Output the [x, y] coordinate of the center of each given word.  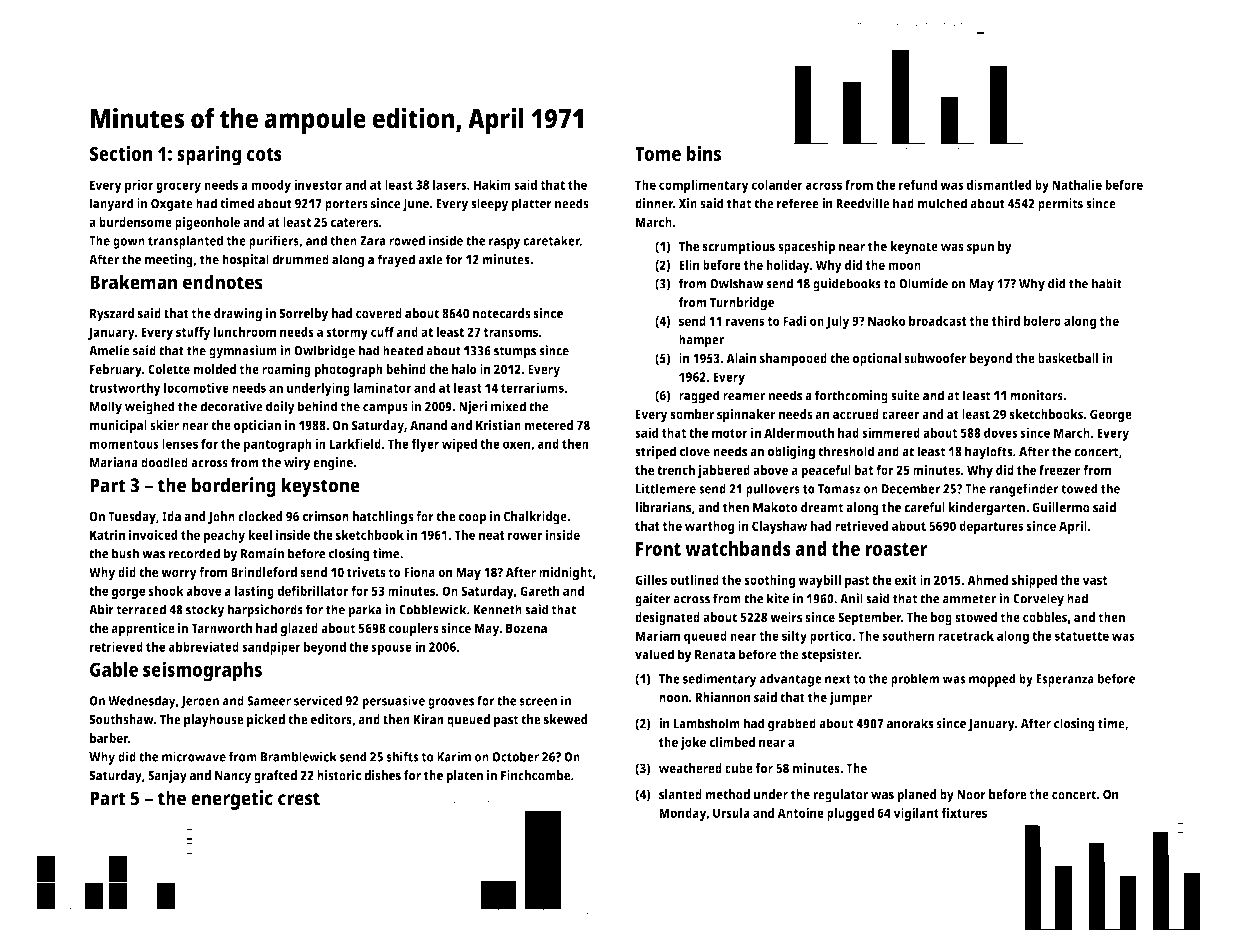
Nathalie [1077, 184]
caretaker [551, 240]
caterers [355, 222]
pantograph [278, 445]
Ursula [731, 813]
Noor [971, 795]
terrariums [532, 387]
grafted [275, 777]
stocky [205, 611]
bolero [1042, 321]
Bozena [526, 628]
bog [941, 619]
